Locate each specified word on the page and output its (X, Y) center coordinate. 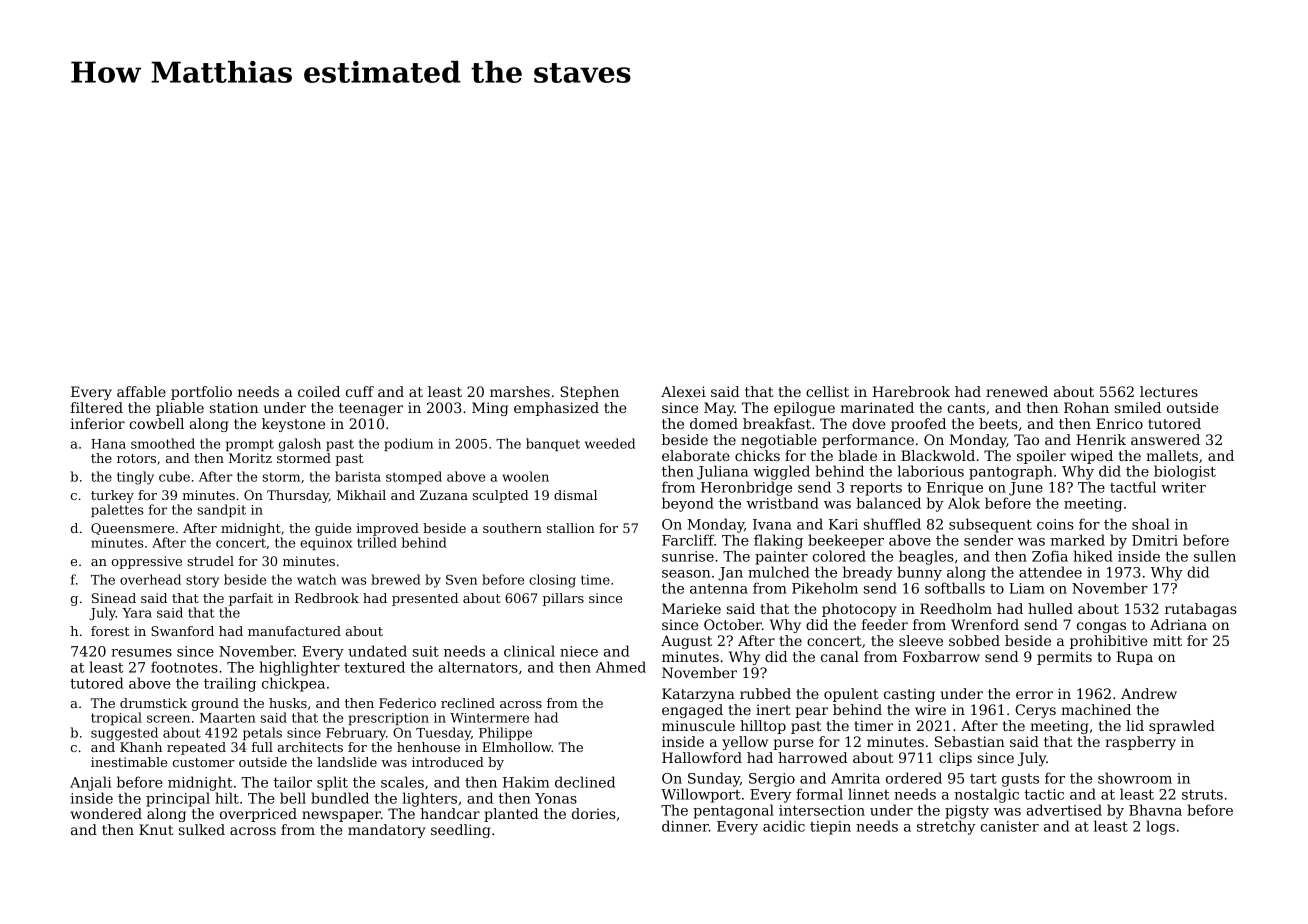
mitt (1167, 640)
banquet (553, 444)
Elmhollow (517, 747)
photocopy (859, 610)
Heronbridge (746, 488)
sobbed (974, 640)
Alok (964, 503)
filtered (96, 407)
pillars (563, 599)
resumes (141, 653)
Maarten (227, 718)
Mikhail (361, 495)
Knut (156, 829)
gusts (1020, 780)
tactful (1133, 487)
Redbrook (327, 598)
